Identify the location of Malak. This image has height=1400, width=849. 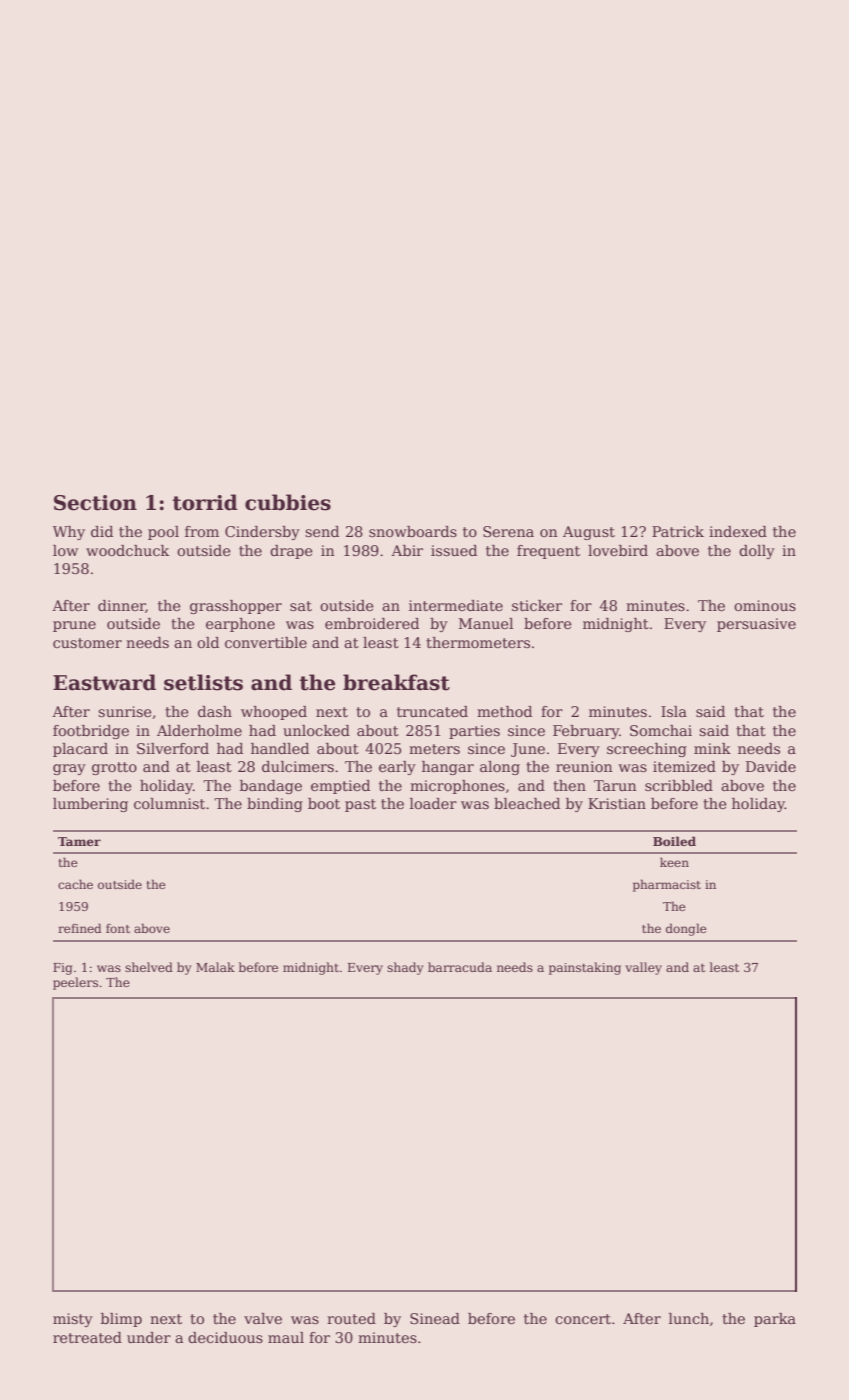
(215, 967).
